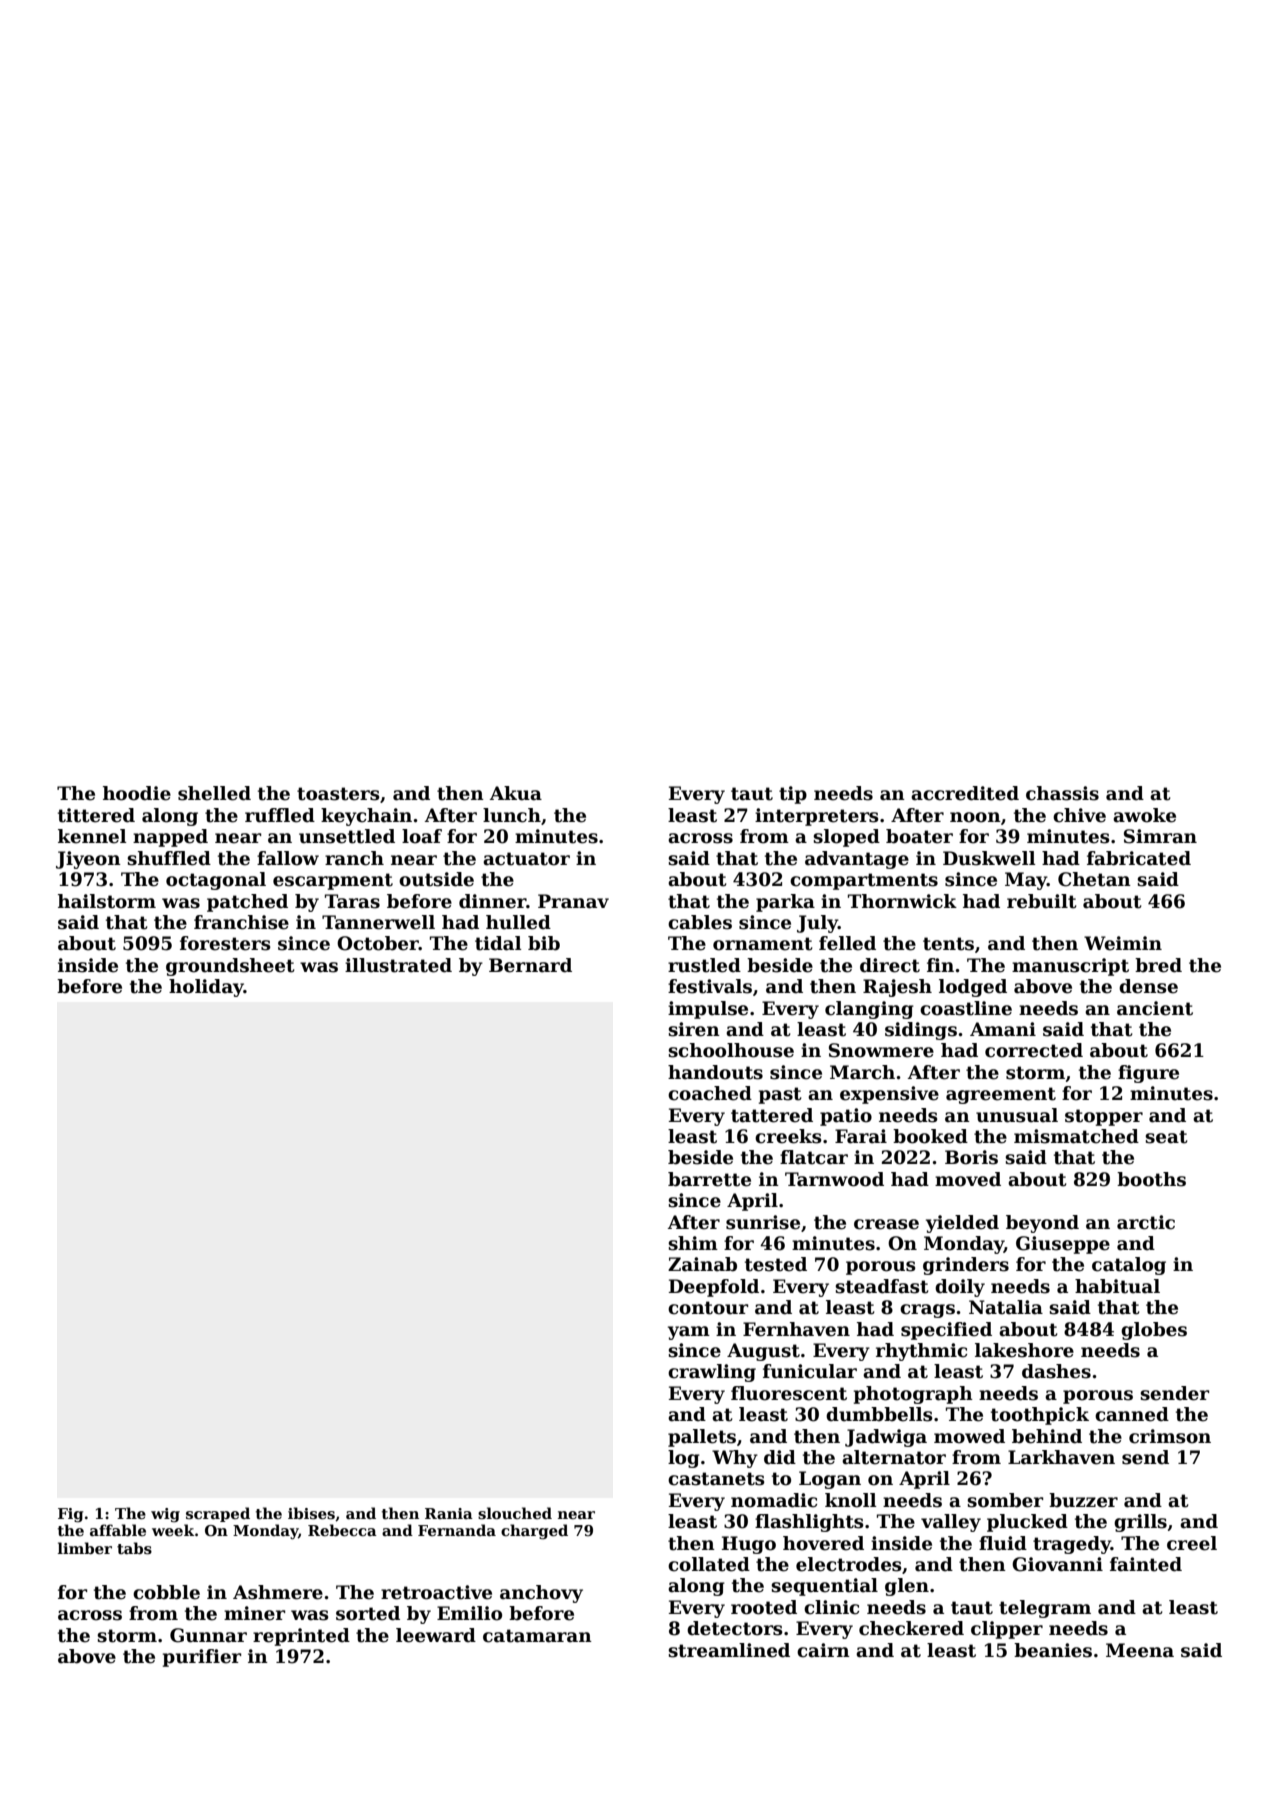 This image has width=1281, height=1812. What do you see at coordinates (206, 988) in the image?
I see `holiday` at bounding box center [206, 988].
